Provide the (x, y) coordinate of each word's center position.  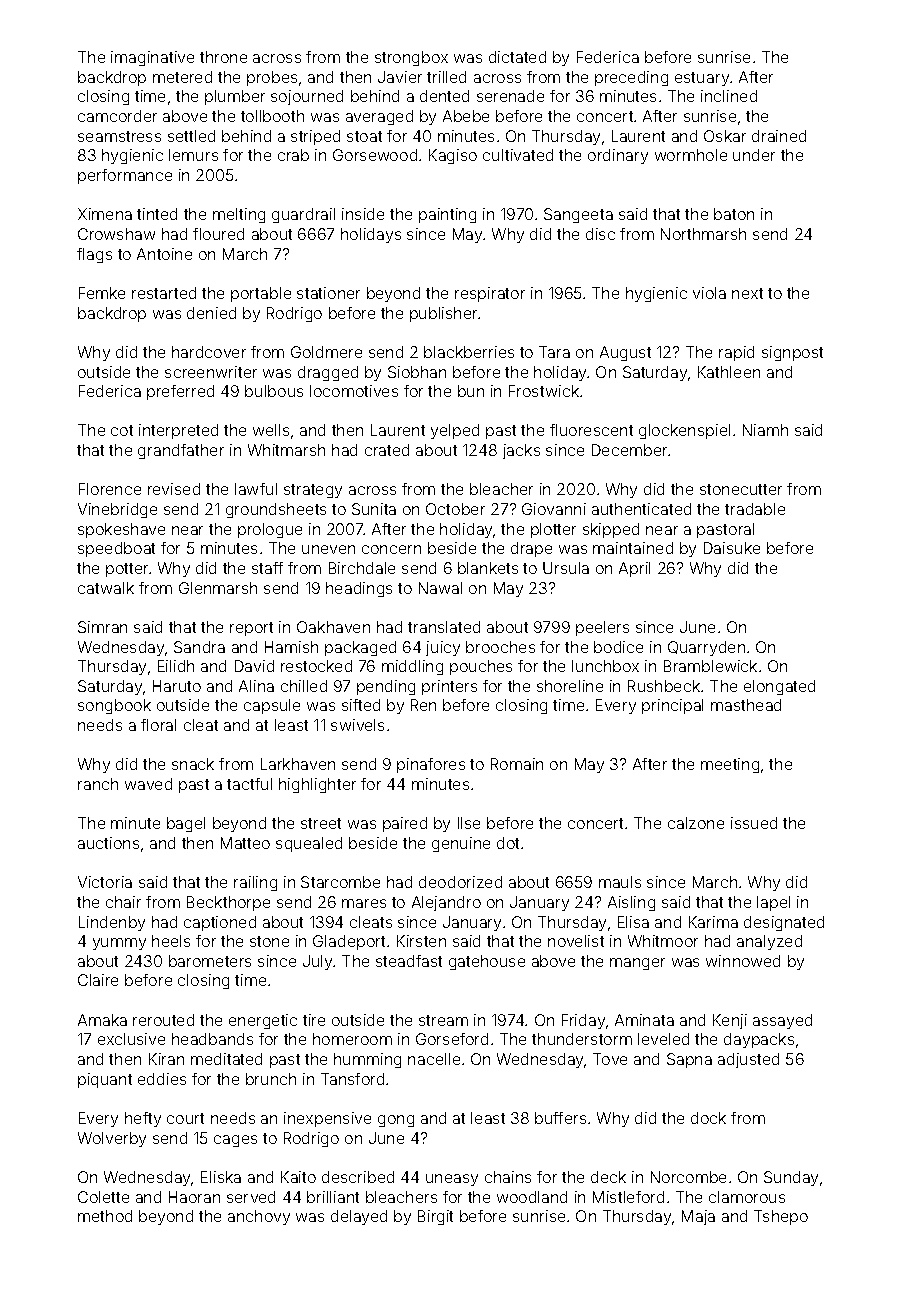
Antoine (164, 254)
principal (672, 706)
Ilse (469, 823)
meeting (730, 765)
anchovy (259, 1217)
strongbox (411, 58)
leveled (663, 1039)
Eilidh (176, 666)
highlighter (317, 785)
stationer (328, 293)
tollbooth (272, 116)
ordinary (618, 156)
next (747, 293)
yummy (119, 944)
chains (508, 1177)
